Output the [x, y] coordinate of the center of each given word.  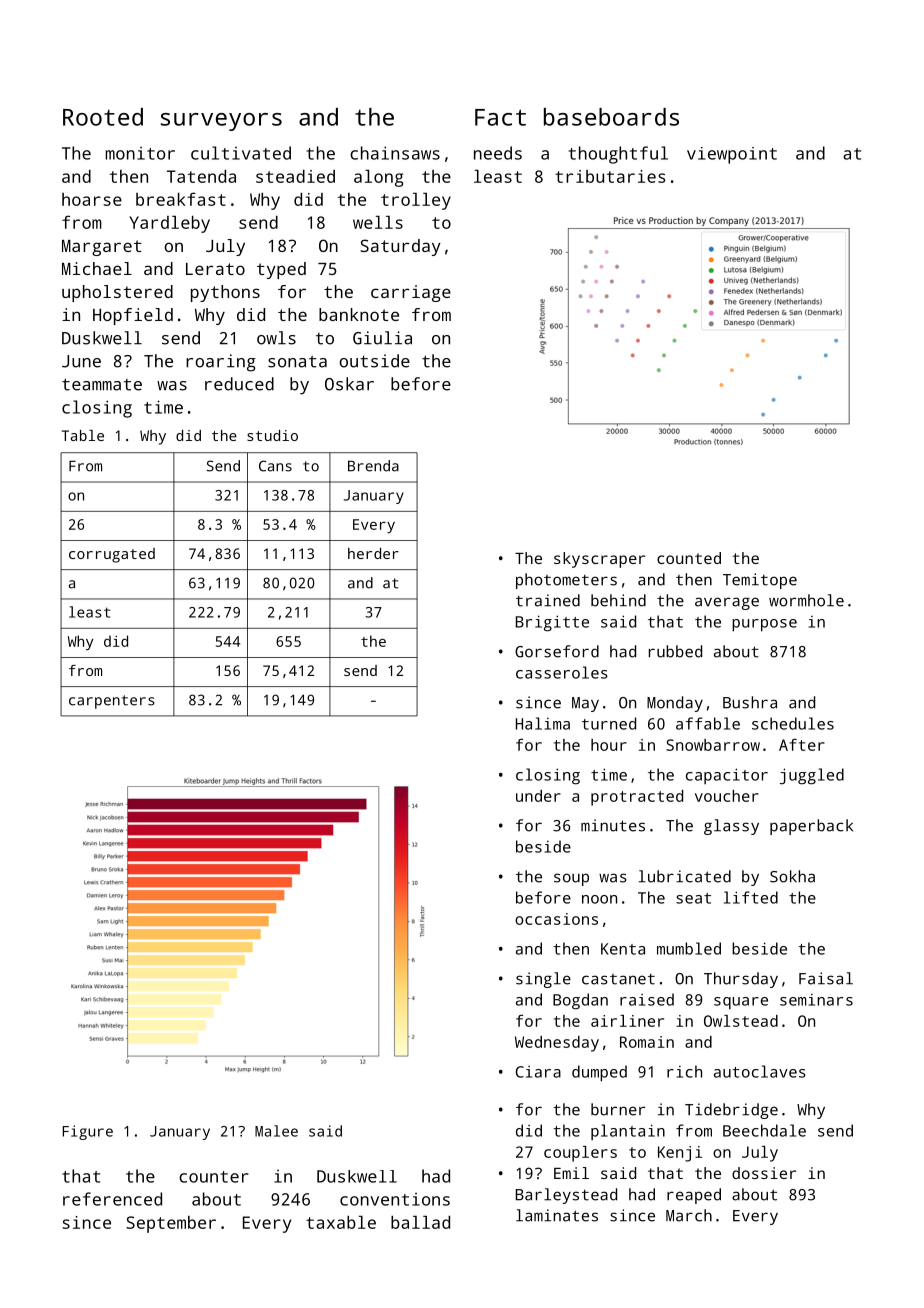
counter [214, 1177]
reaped [694, 1196]
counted [689, 558]
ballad [420, 1222]
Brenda [373, 466]
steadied [295, 176]
